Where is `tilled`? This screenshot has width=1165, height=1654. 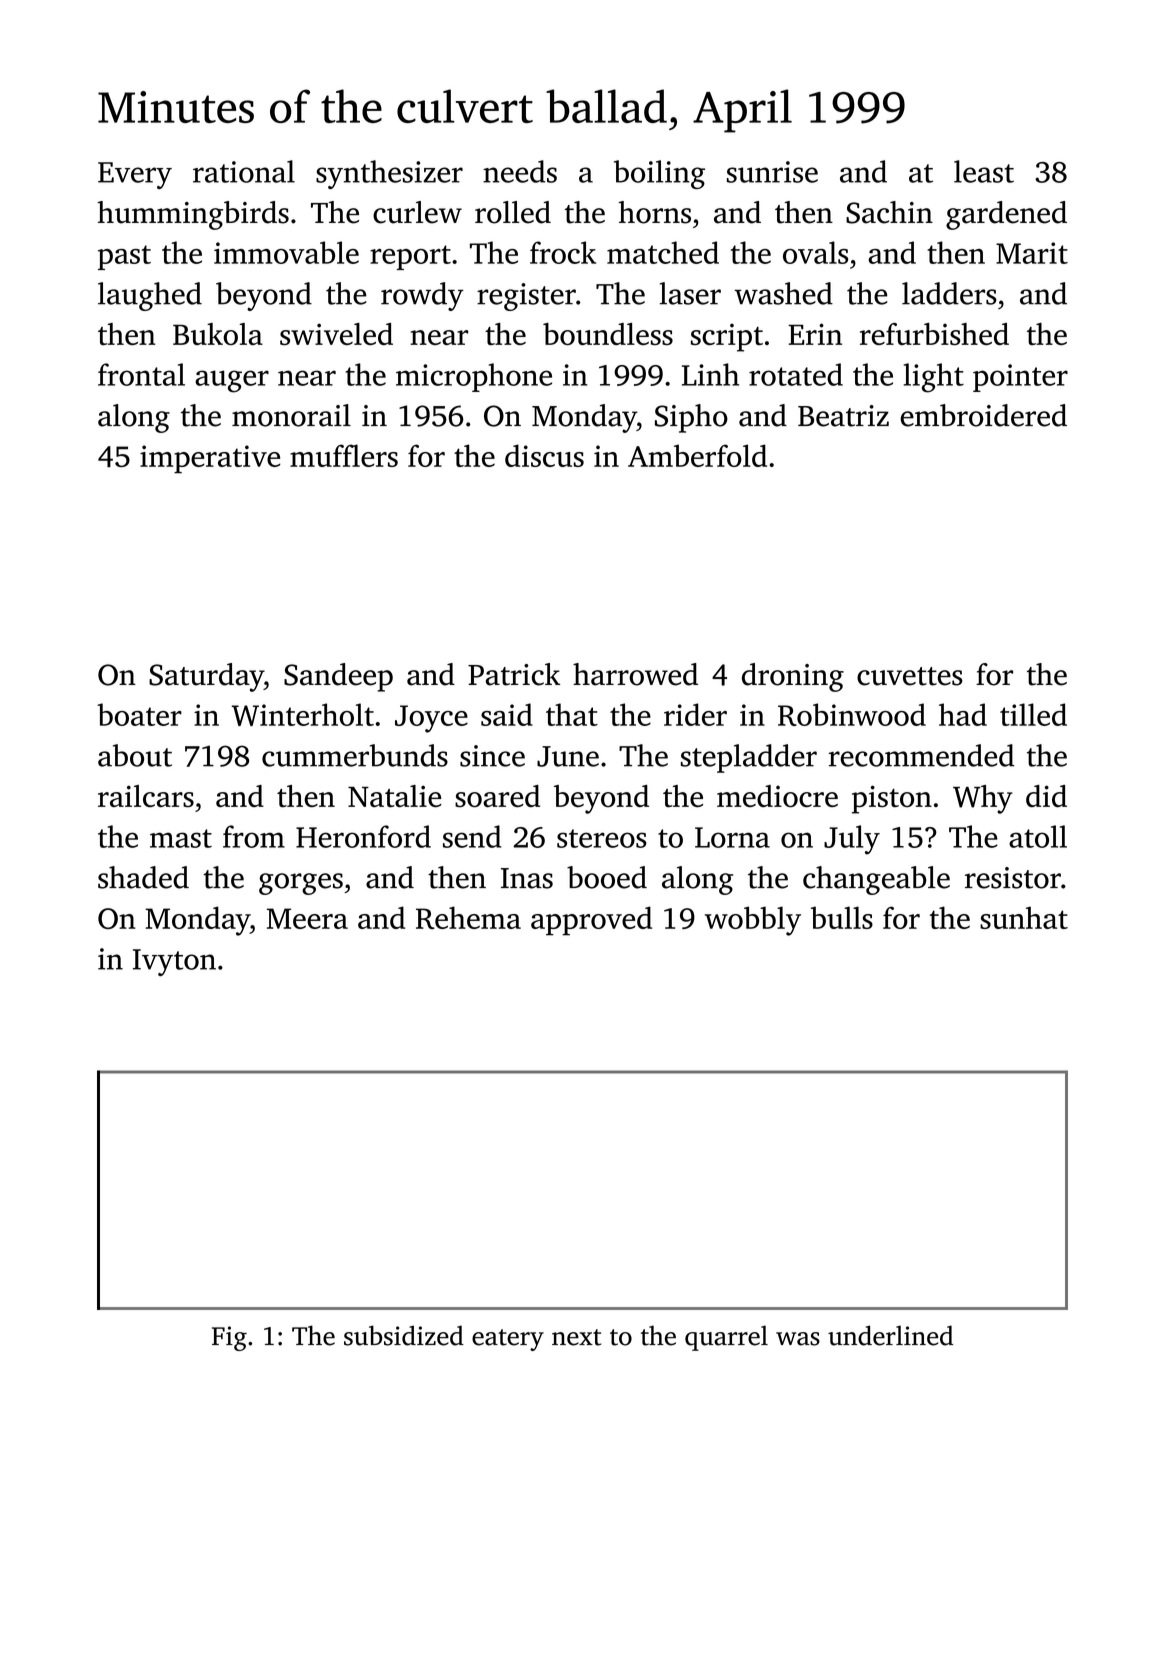
tilled is located at coordinates (1033, 714).
